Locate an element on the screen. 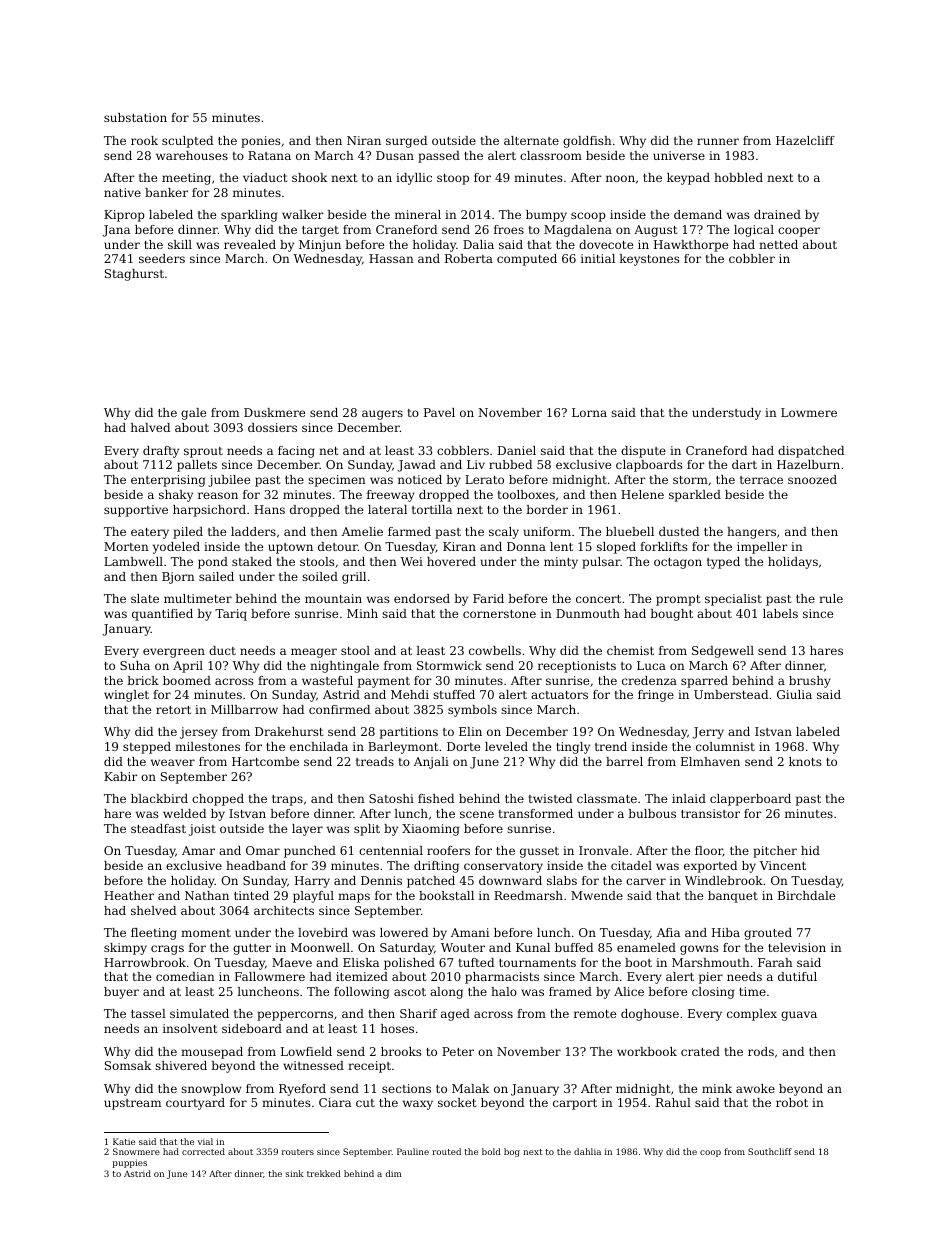 This screenshot has height=1233, width=952. lateral is located at coordinates (387, 509).
